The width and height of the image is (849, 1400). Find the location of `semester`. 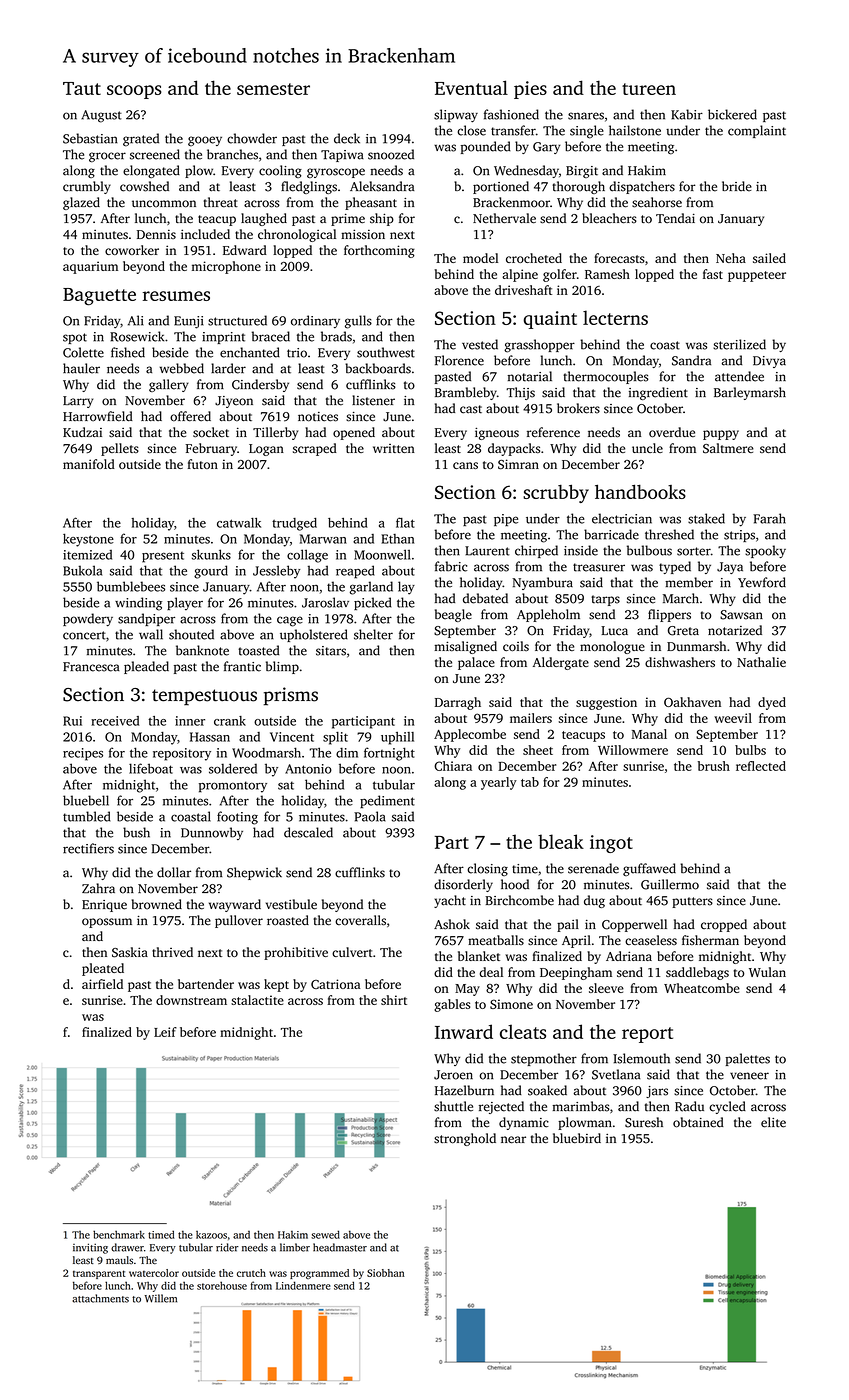

semester is located at coordinates (273, 89).
